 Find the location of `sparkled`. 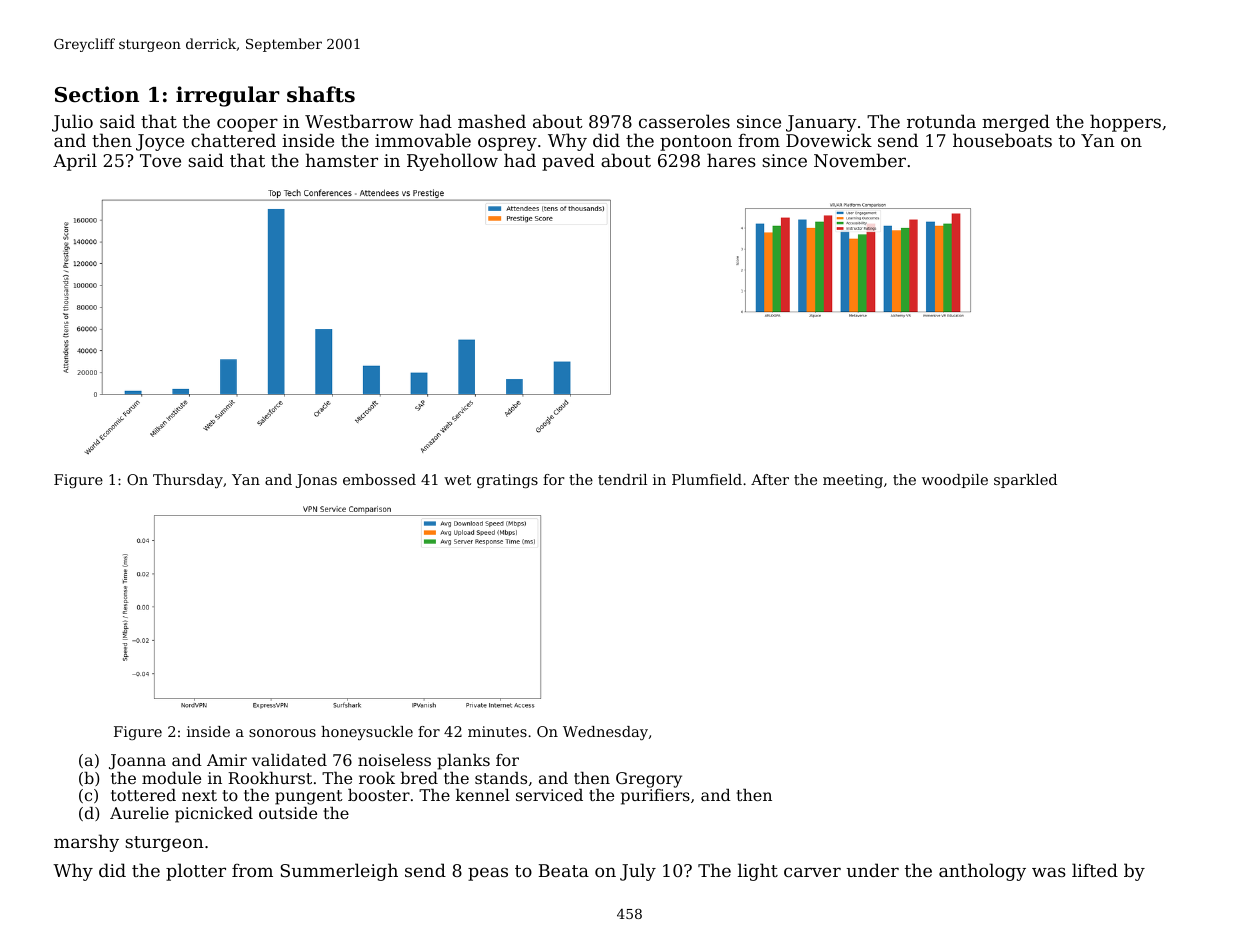

sparkled is located at coordinates (1025, 481).
